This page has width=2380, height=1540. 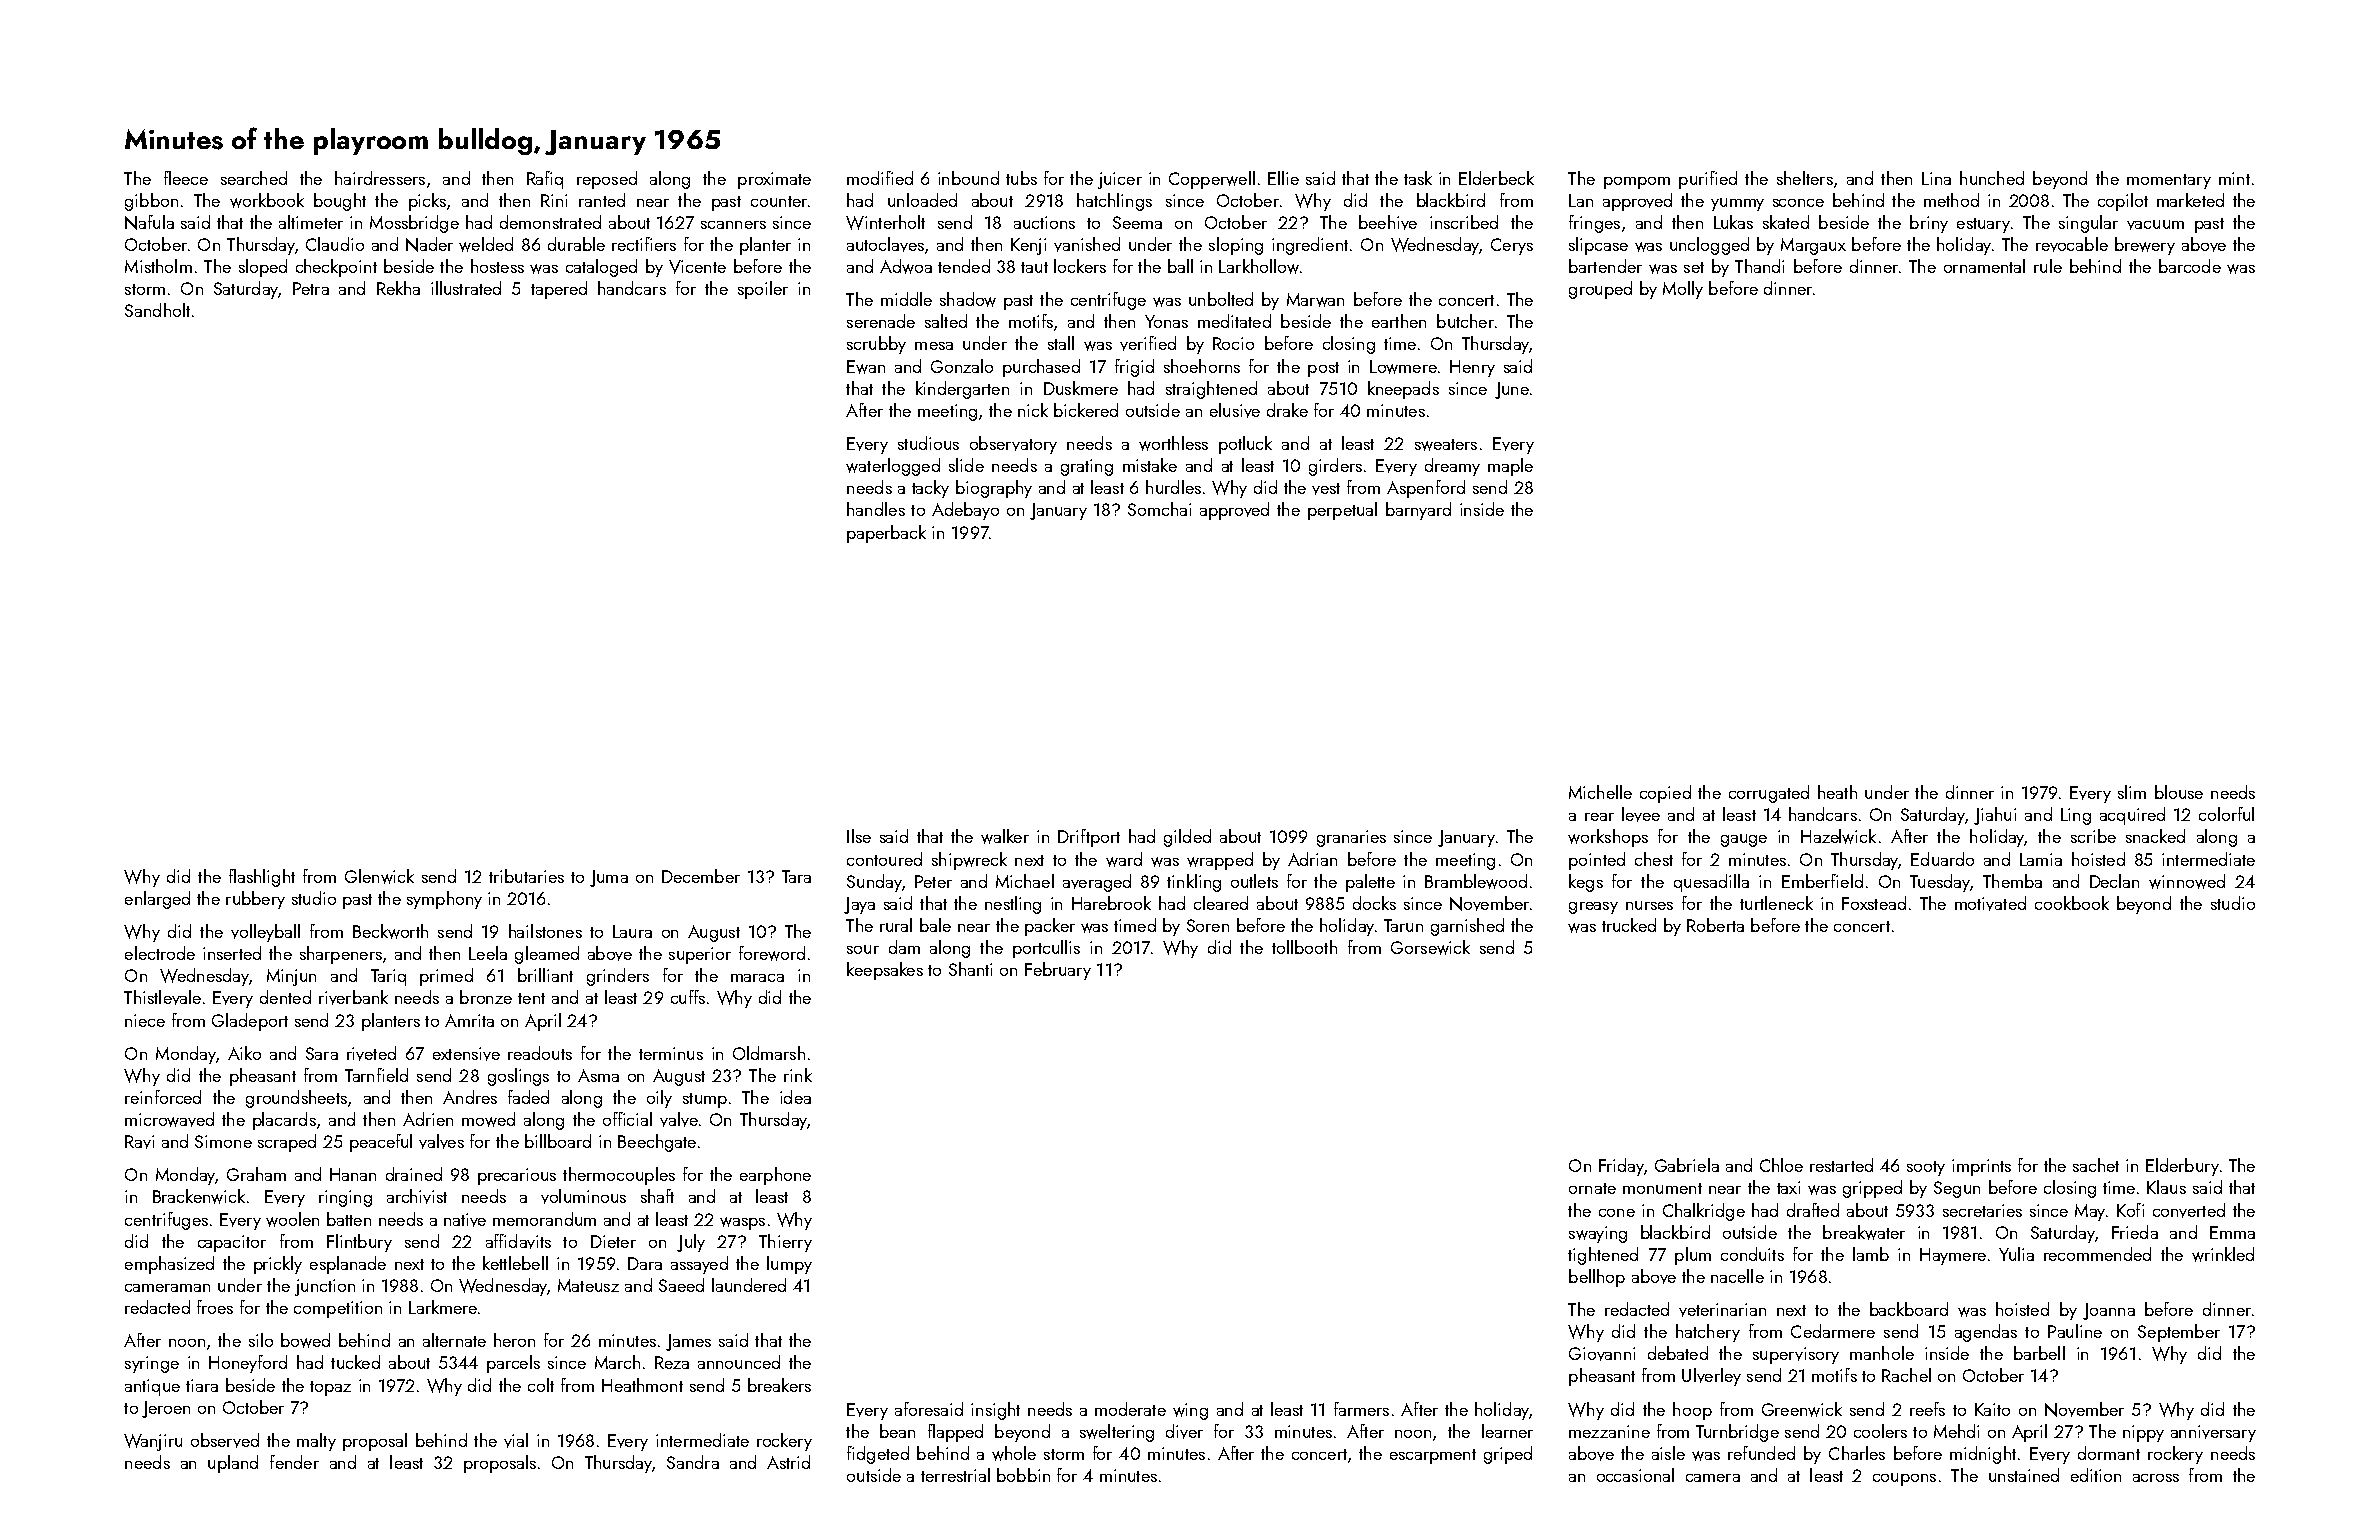 I want to click on tributaries, so click(x=526, y=876).
